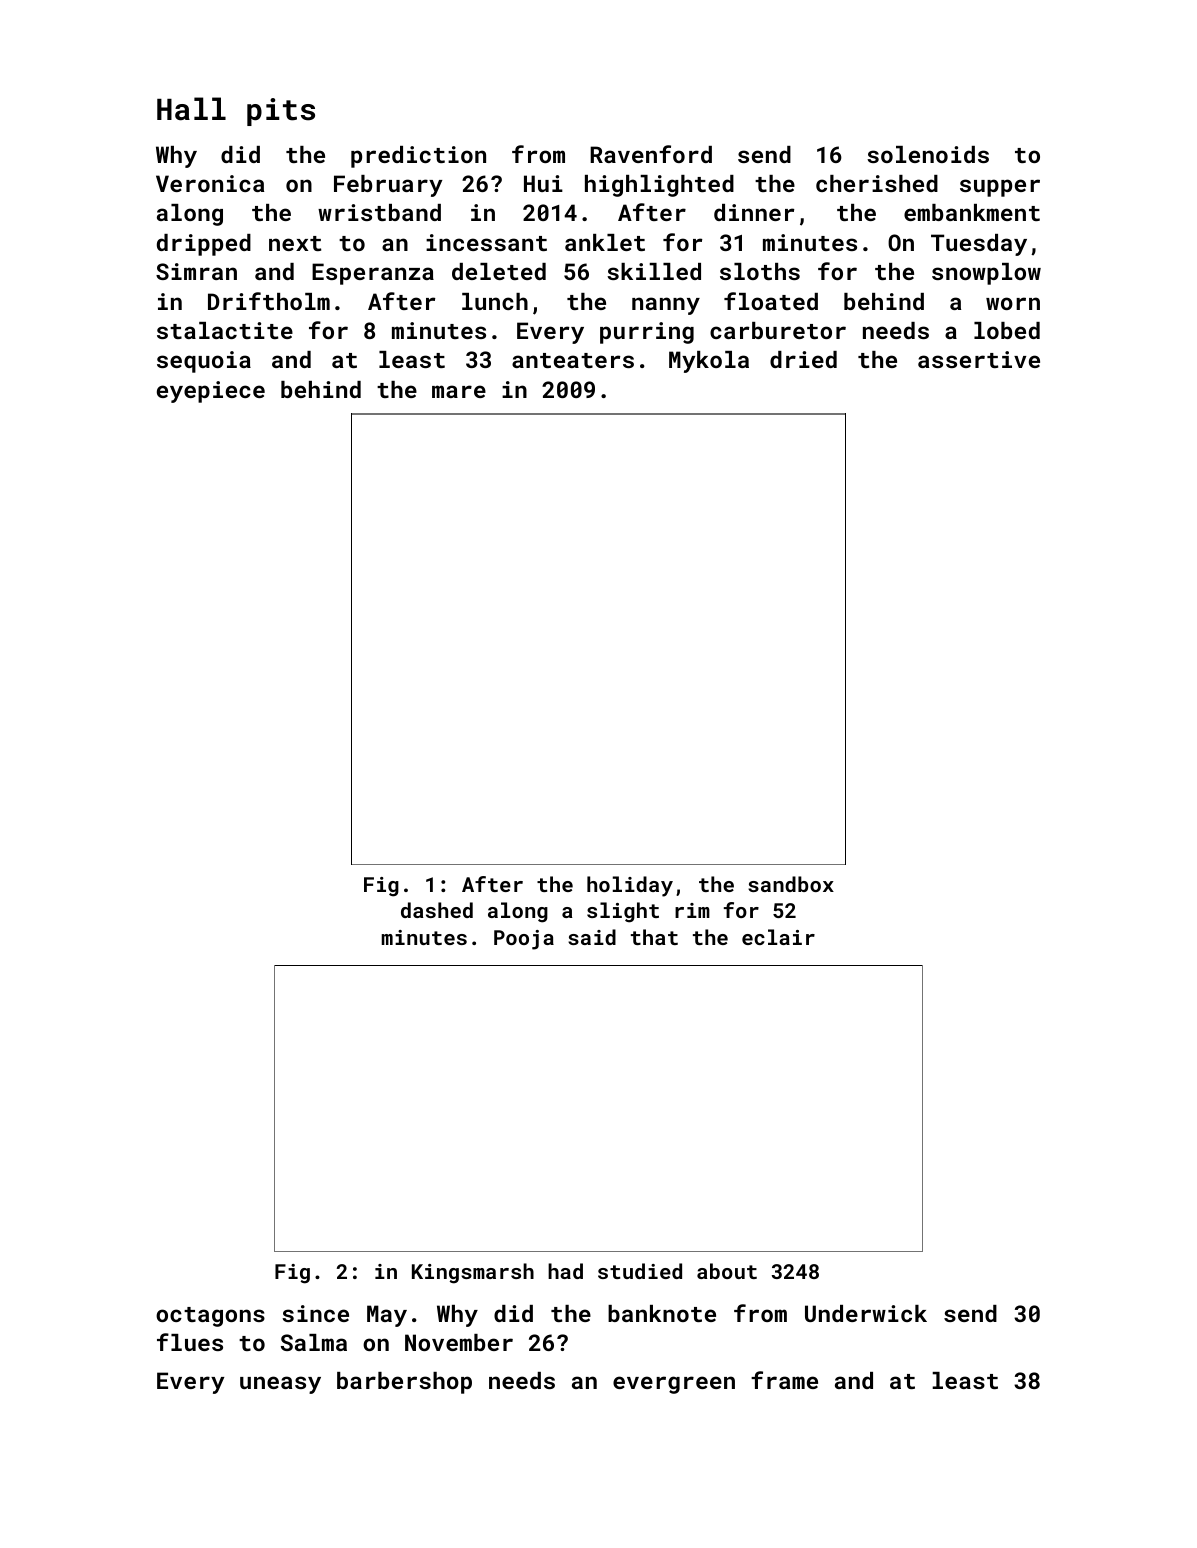 Image resolution: width=1197 pixels, height=1548 pixels. I want to click on since, so click(315, 1313).
